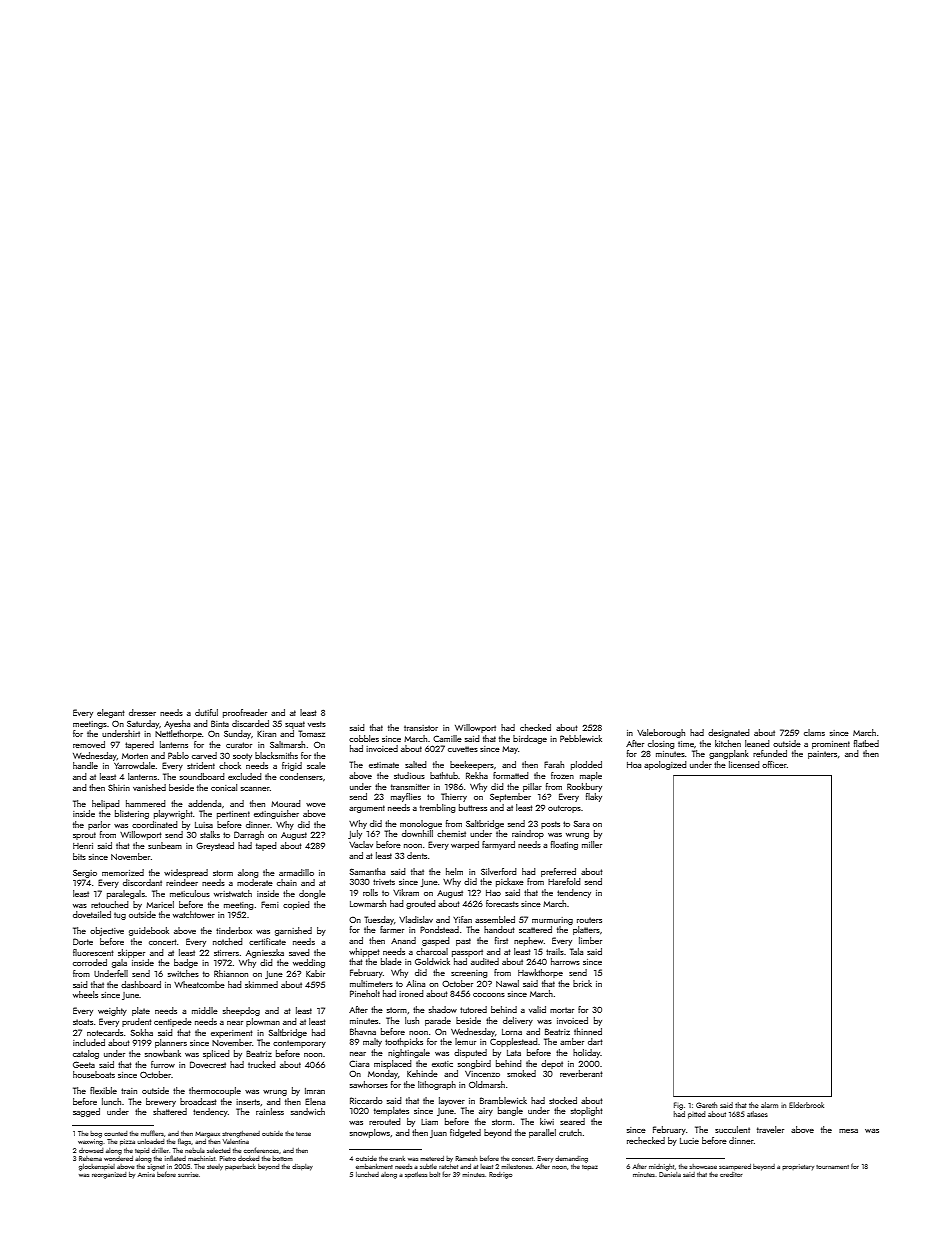 The width and height of the image is (952, 1233). What do you see at coordinates (586, 765) in the image?
I see `plodded` at bounding box center [586, 765].
